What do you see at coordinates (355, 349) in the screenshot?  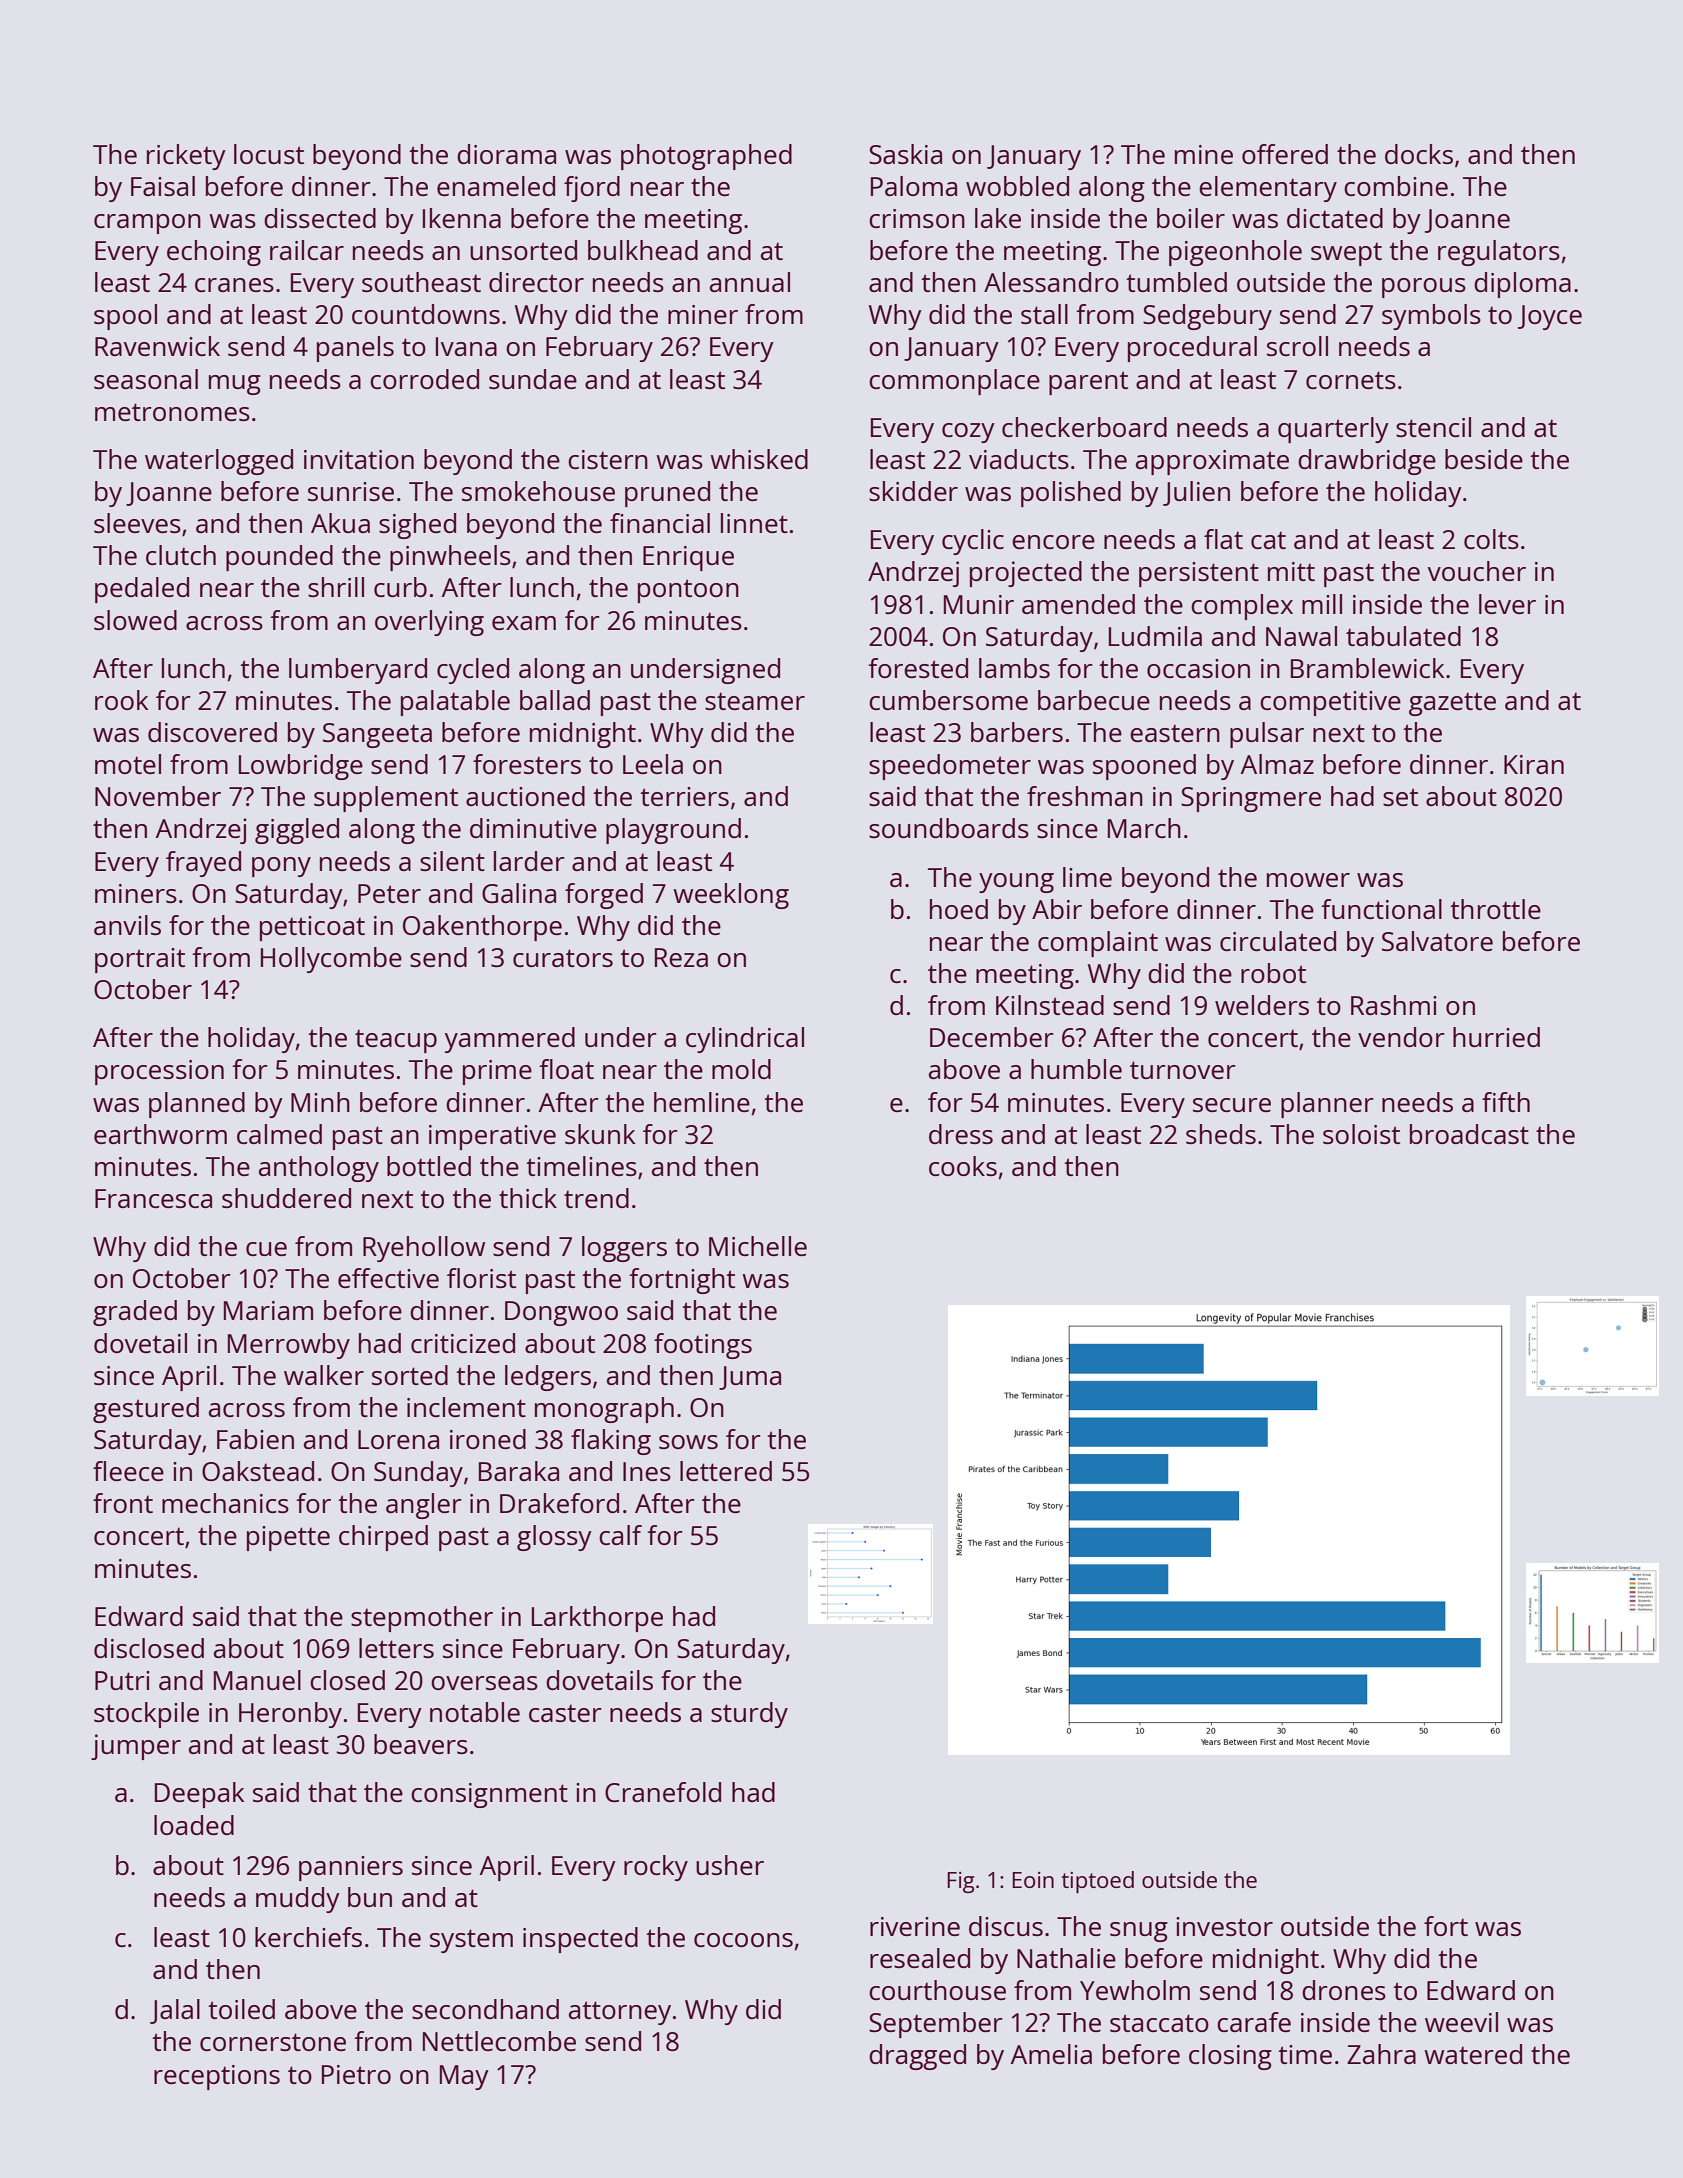 I see `panels` at bounding box center [355, 349].
